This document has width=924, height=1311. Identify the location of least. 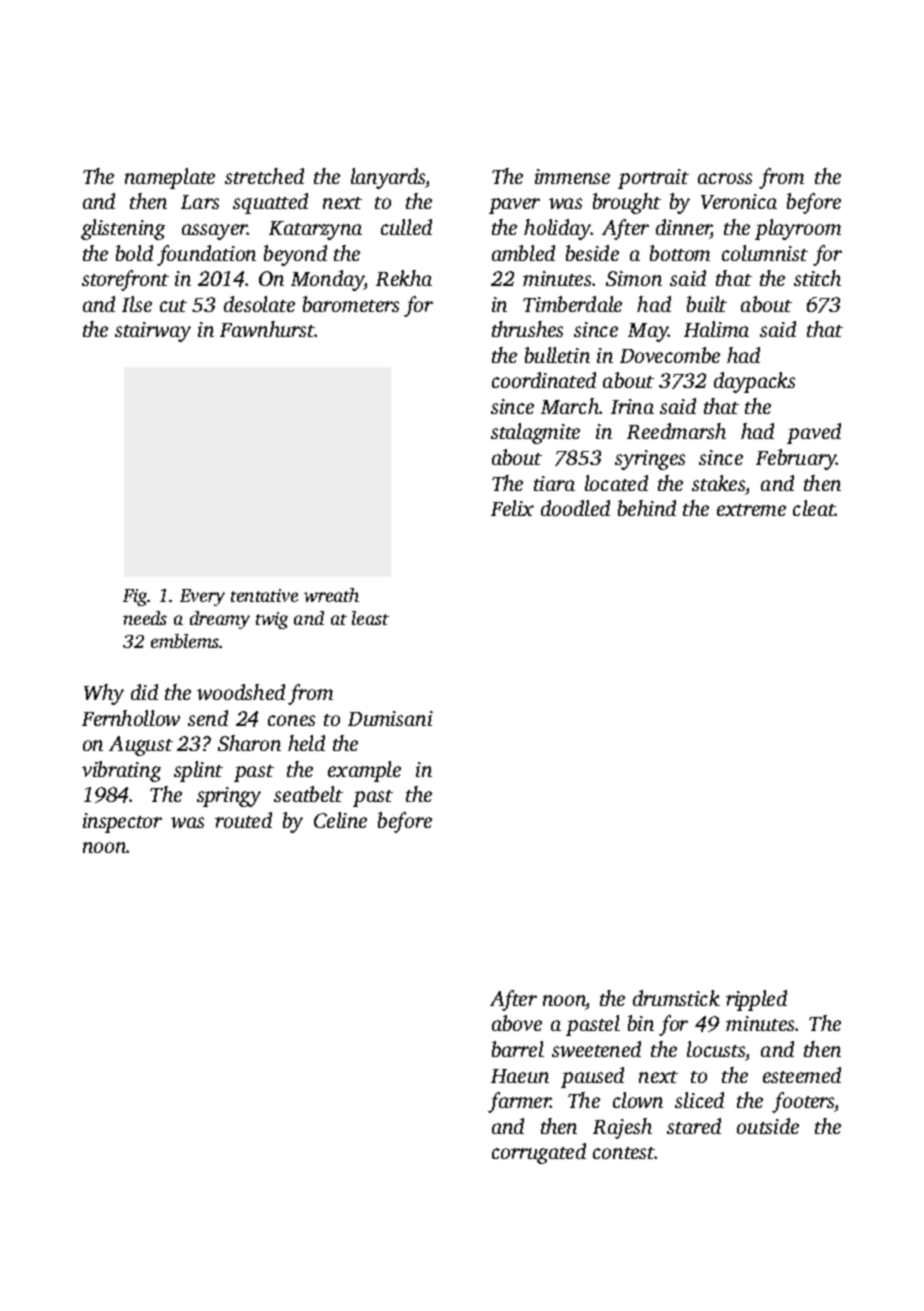
(370, 618).
